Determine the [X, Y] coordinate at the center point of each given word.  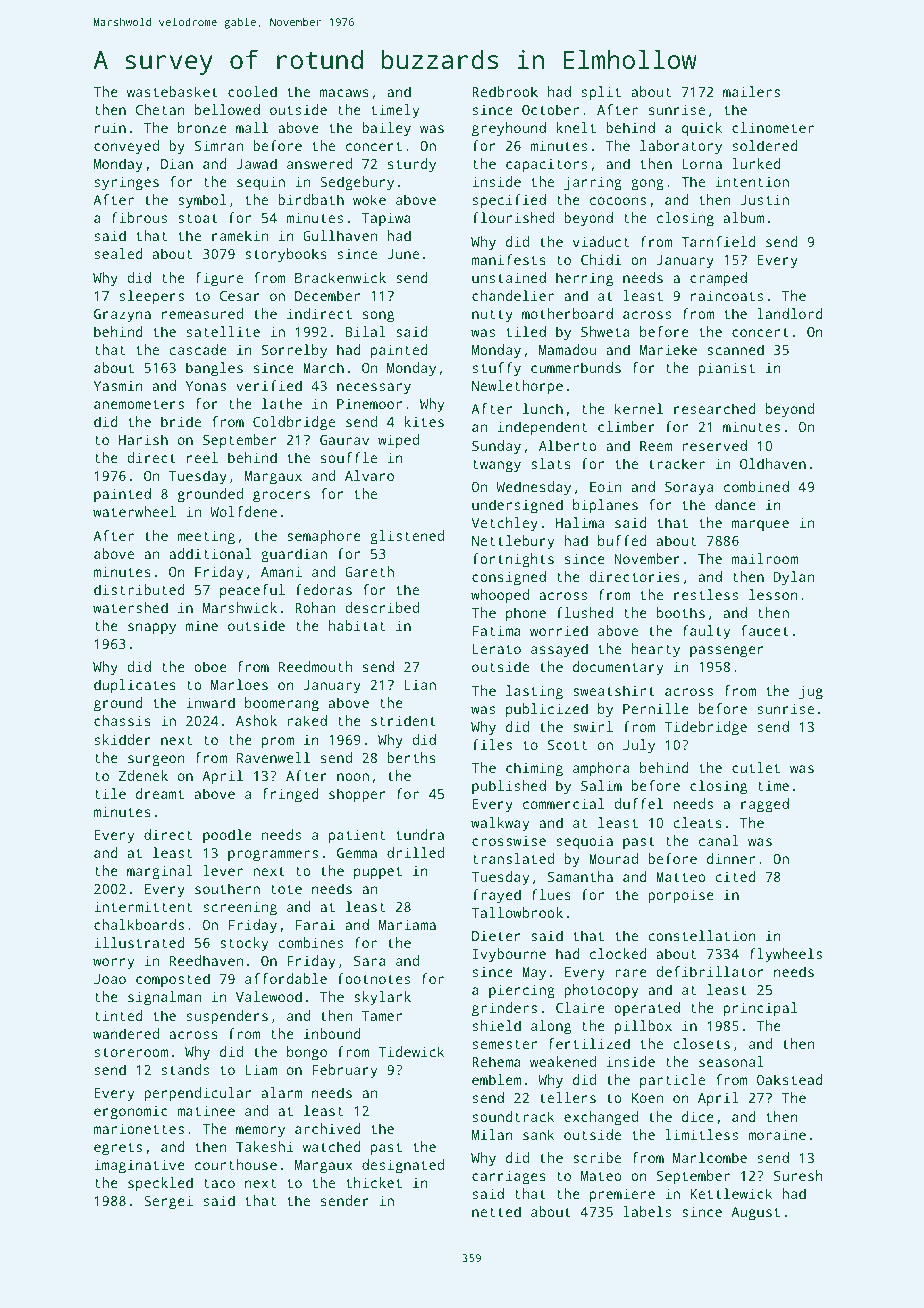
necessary [374, 389]
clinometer [773, 127]
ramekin [240, 235]
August [755, 1214]
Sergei [168, 1202]
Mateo [601, 1176]
